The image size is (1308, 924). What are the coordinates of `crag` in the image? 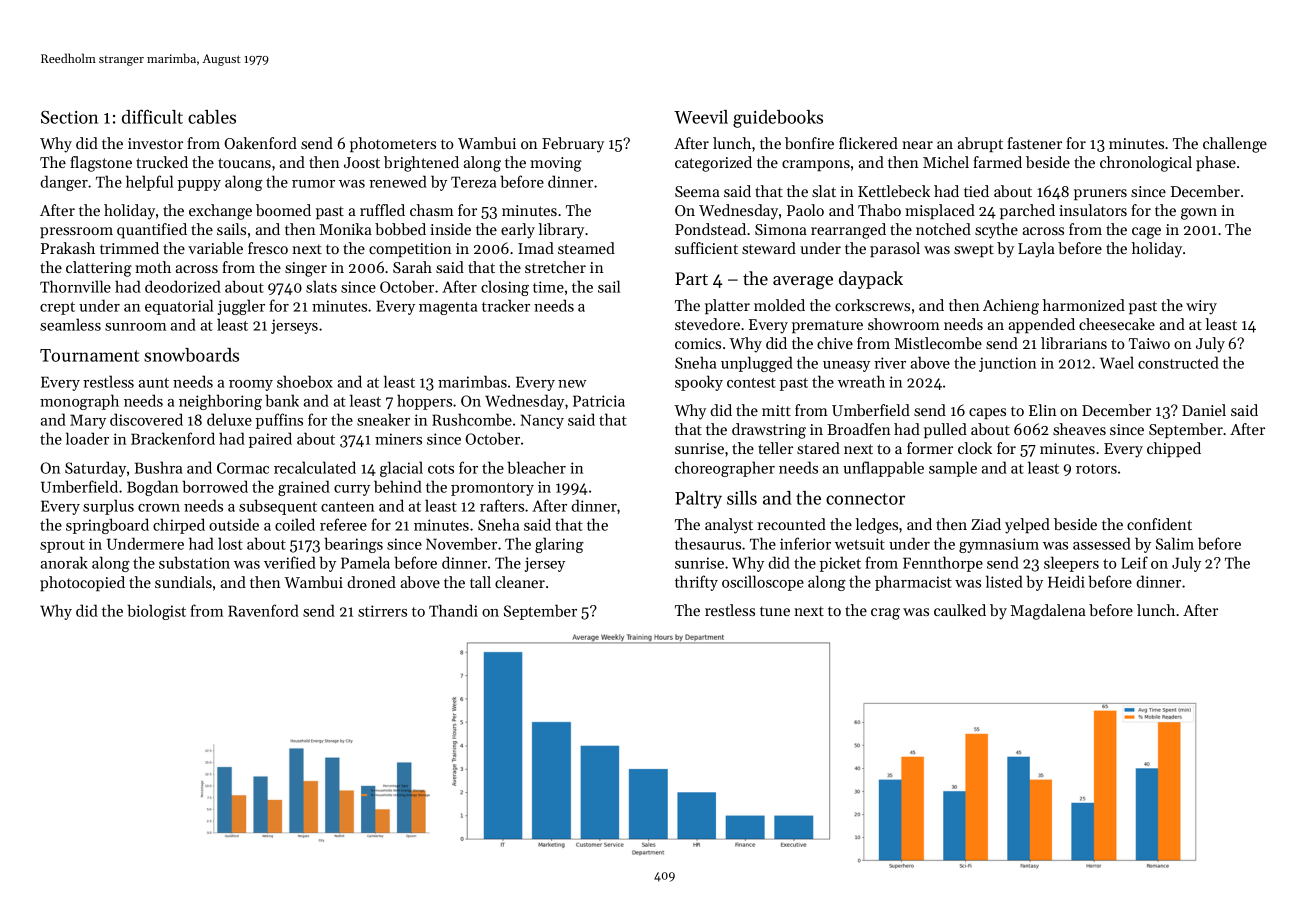 It's located at (885, 614).
